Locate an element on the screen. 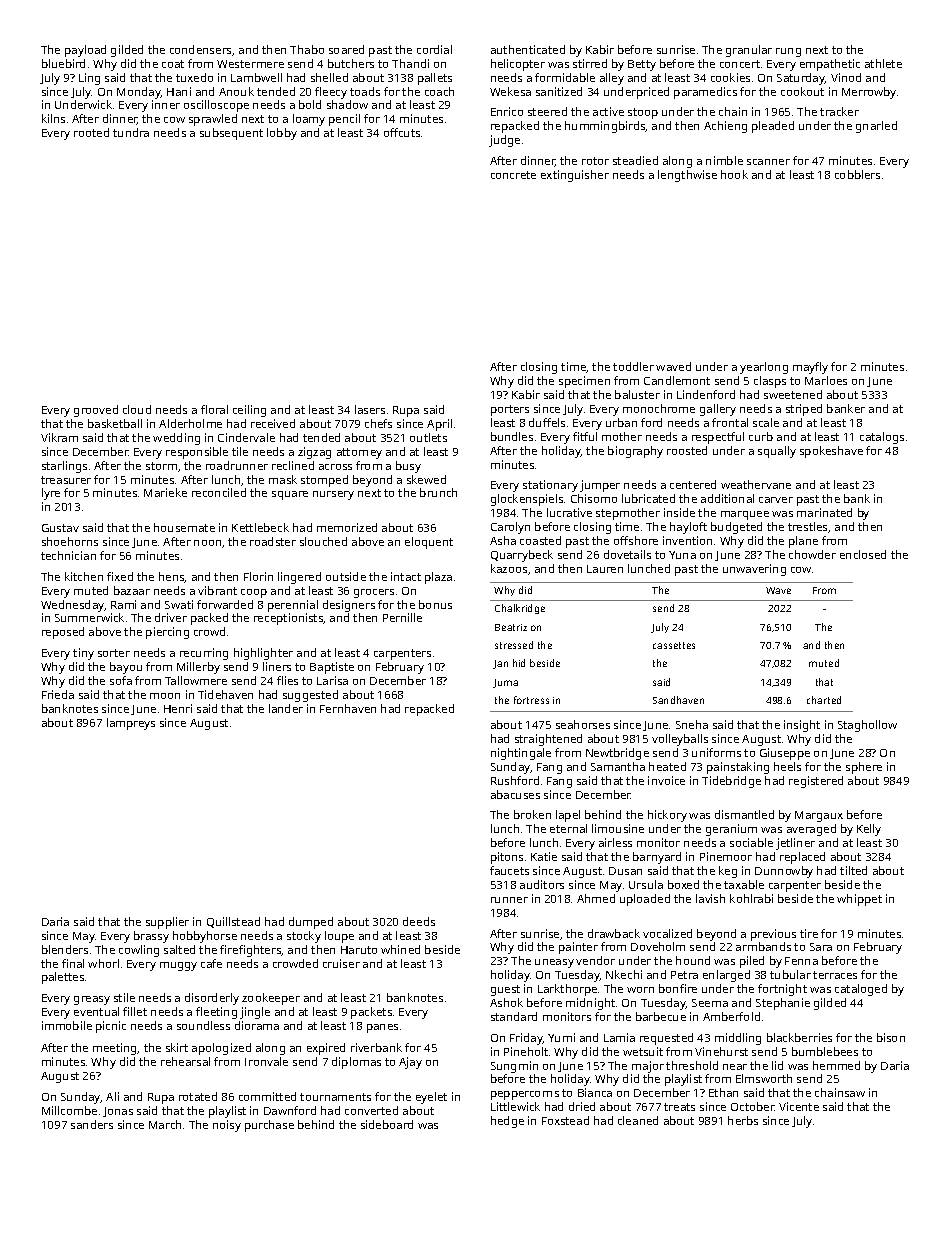  supplier is located at coordinates (167, 923).
